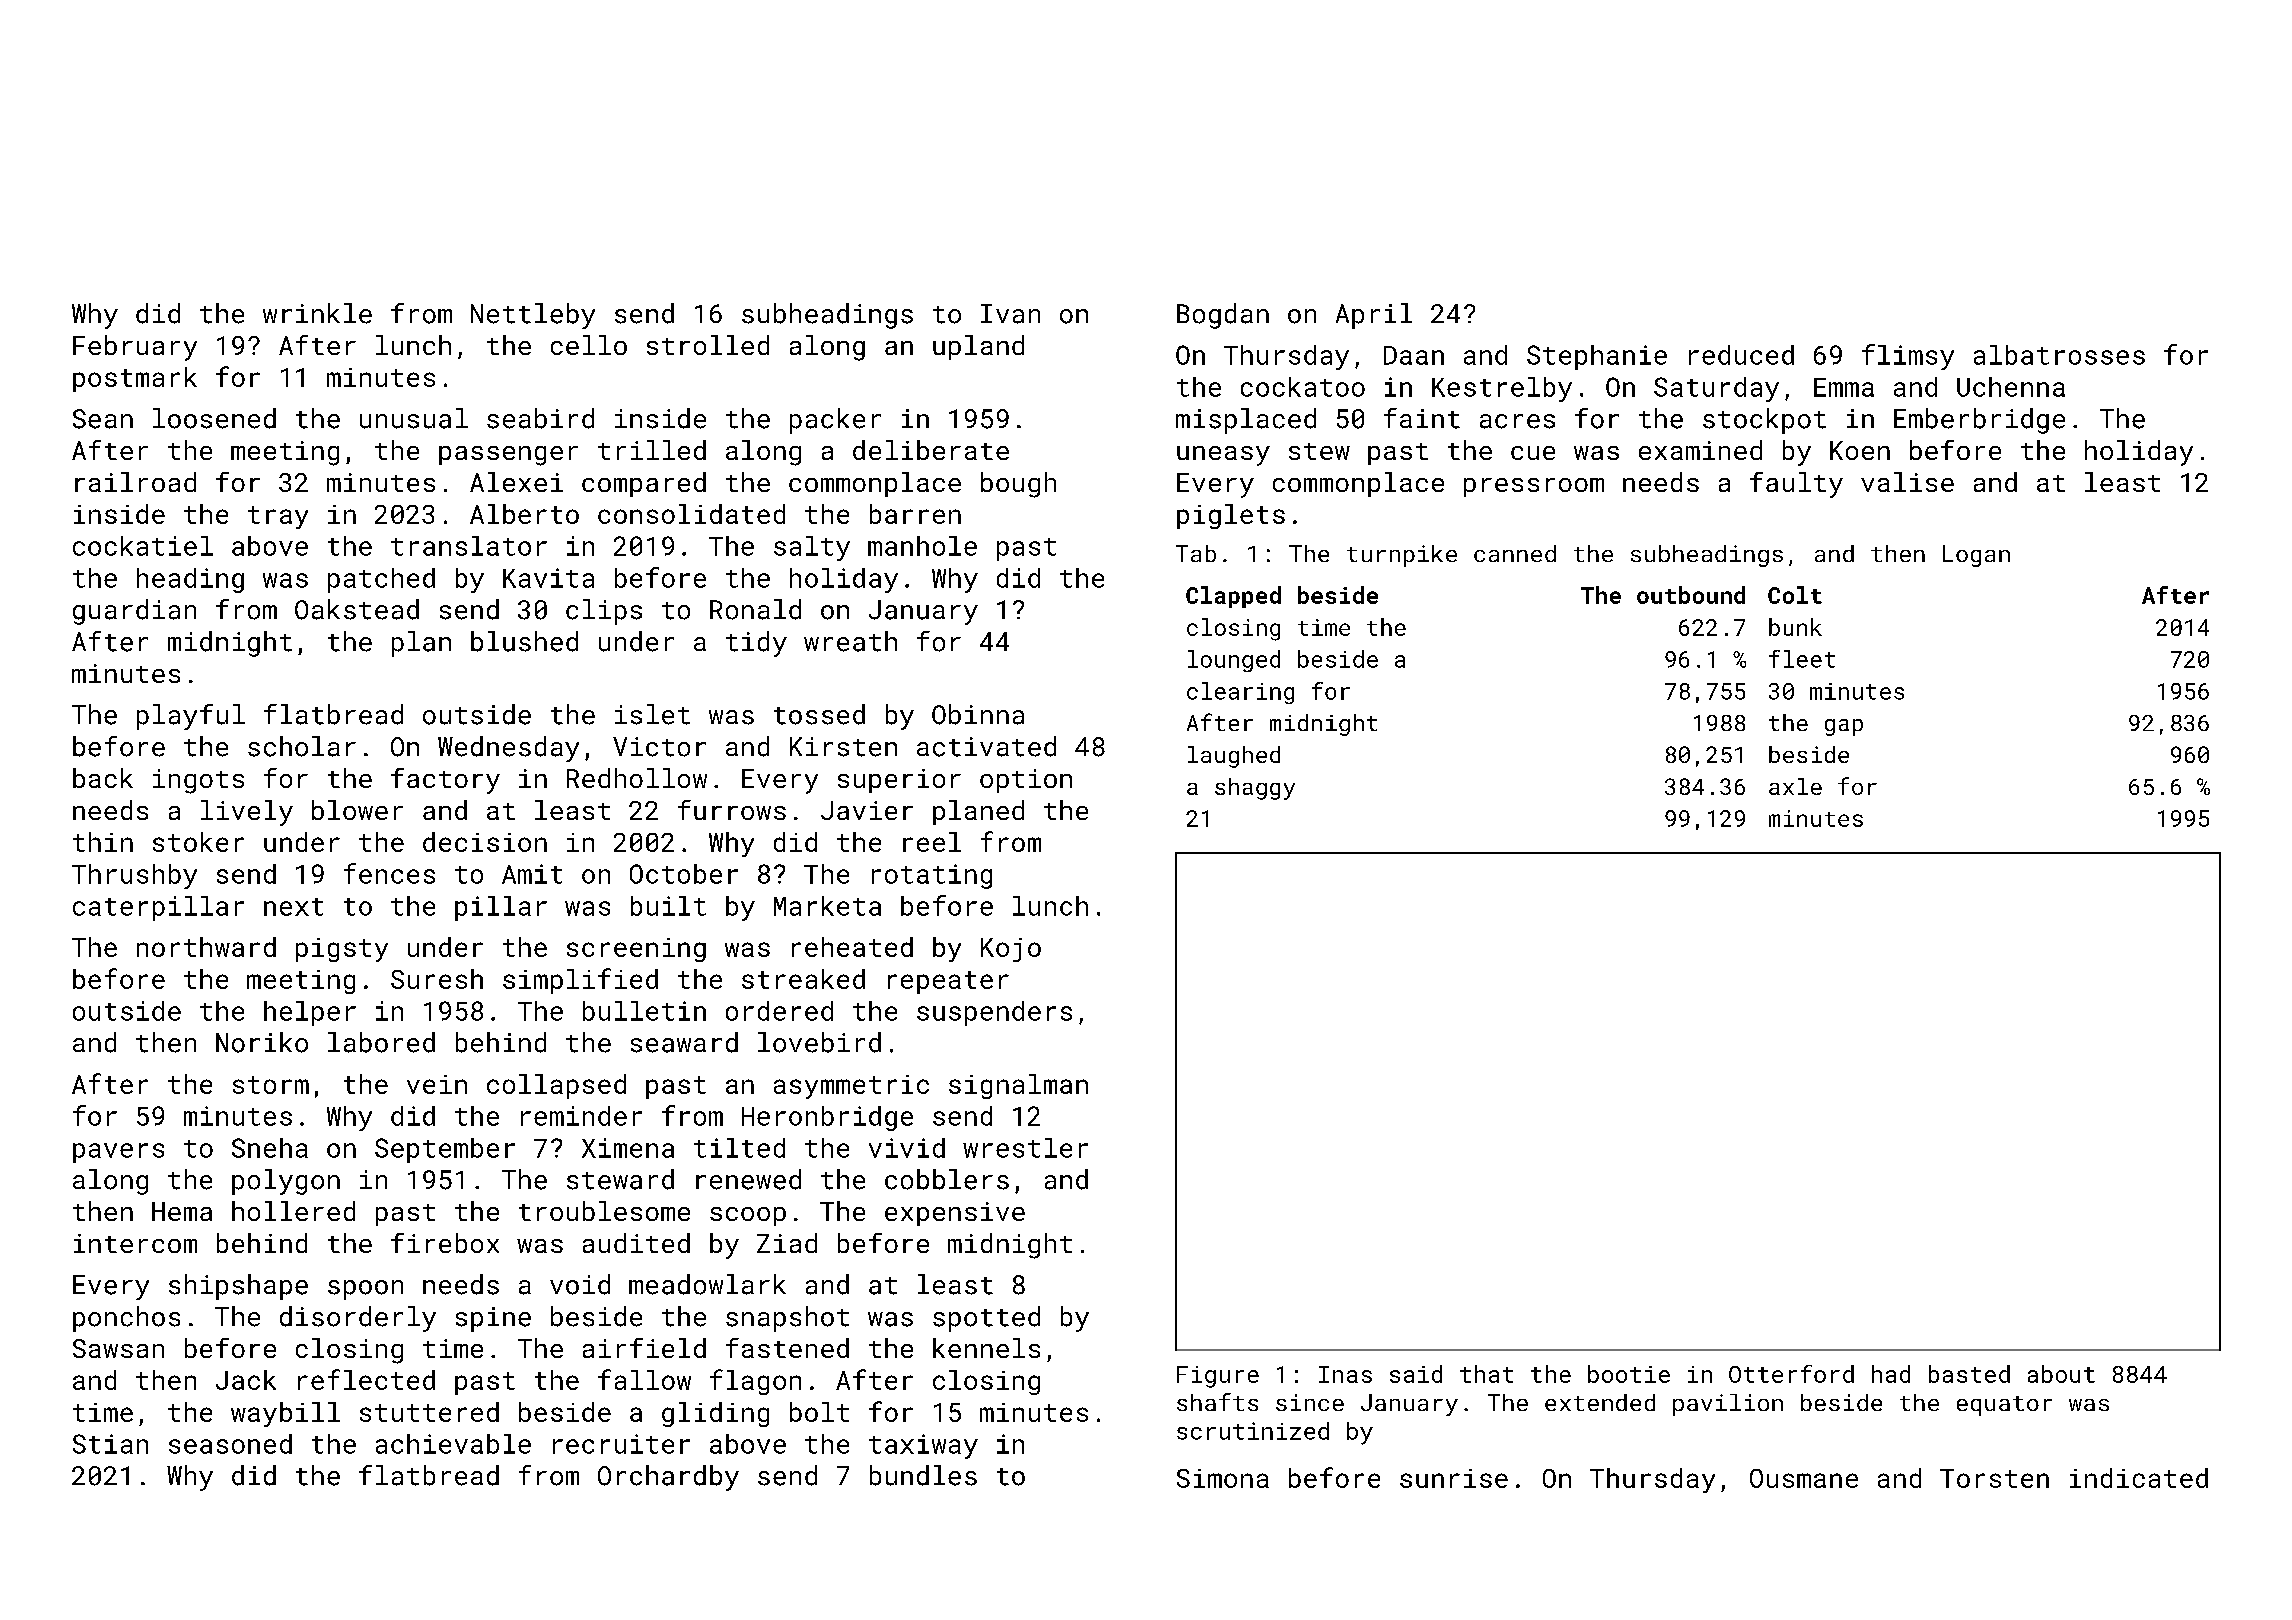  Describe the element at coordinates (1223, 316) in the screenshot. I see `Bogdan` at that location.
